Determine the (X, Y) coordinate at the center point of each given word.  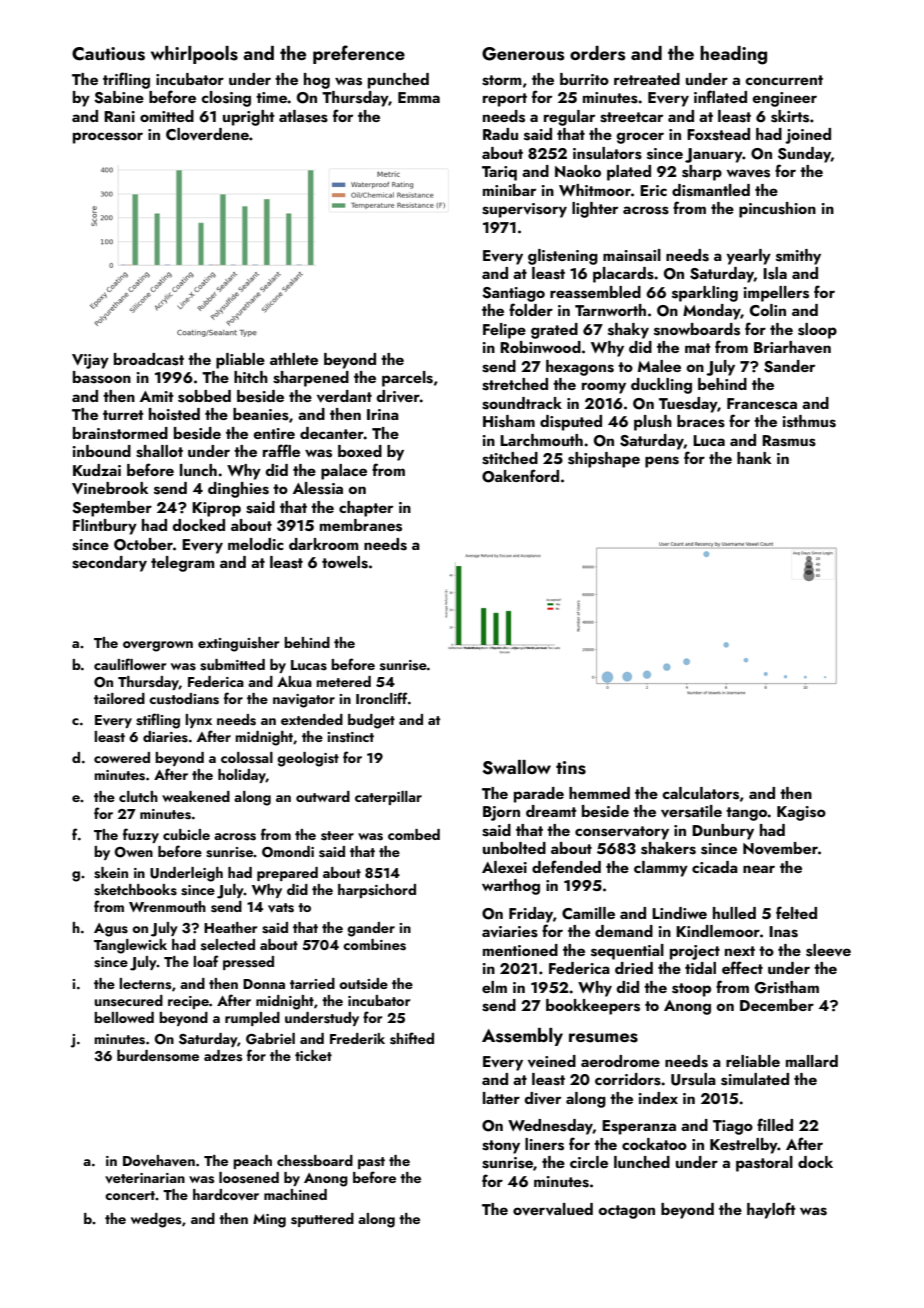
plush (653, 423)
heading (733, 55)
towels (345, 562)
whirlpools (194, 55)
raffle (281, 450)
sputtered (322, 1220)
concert (130, 1195)
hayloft (771, 1210)
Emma (419, 97)
